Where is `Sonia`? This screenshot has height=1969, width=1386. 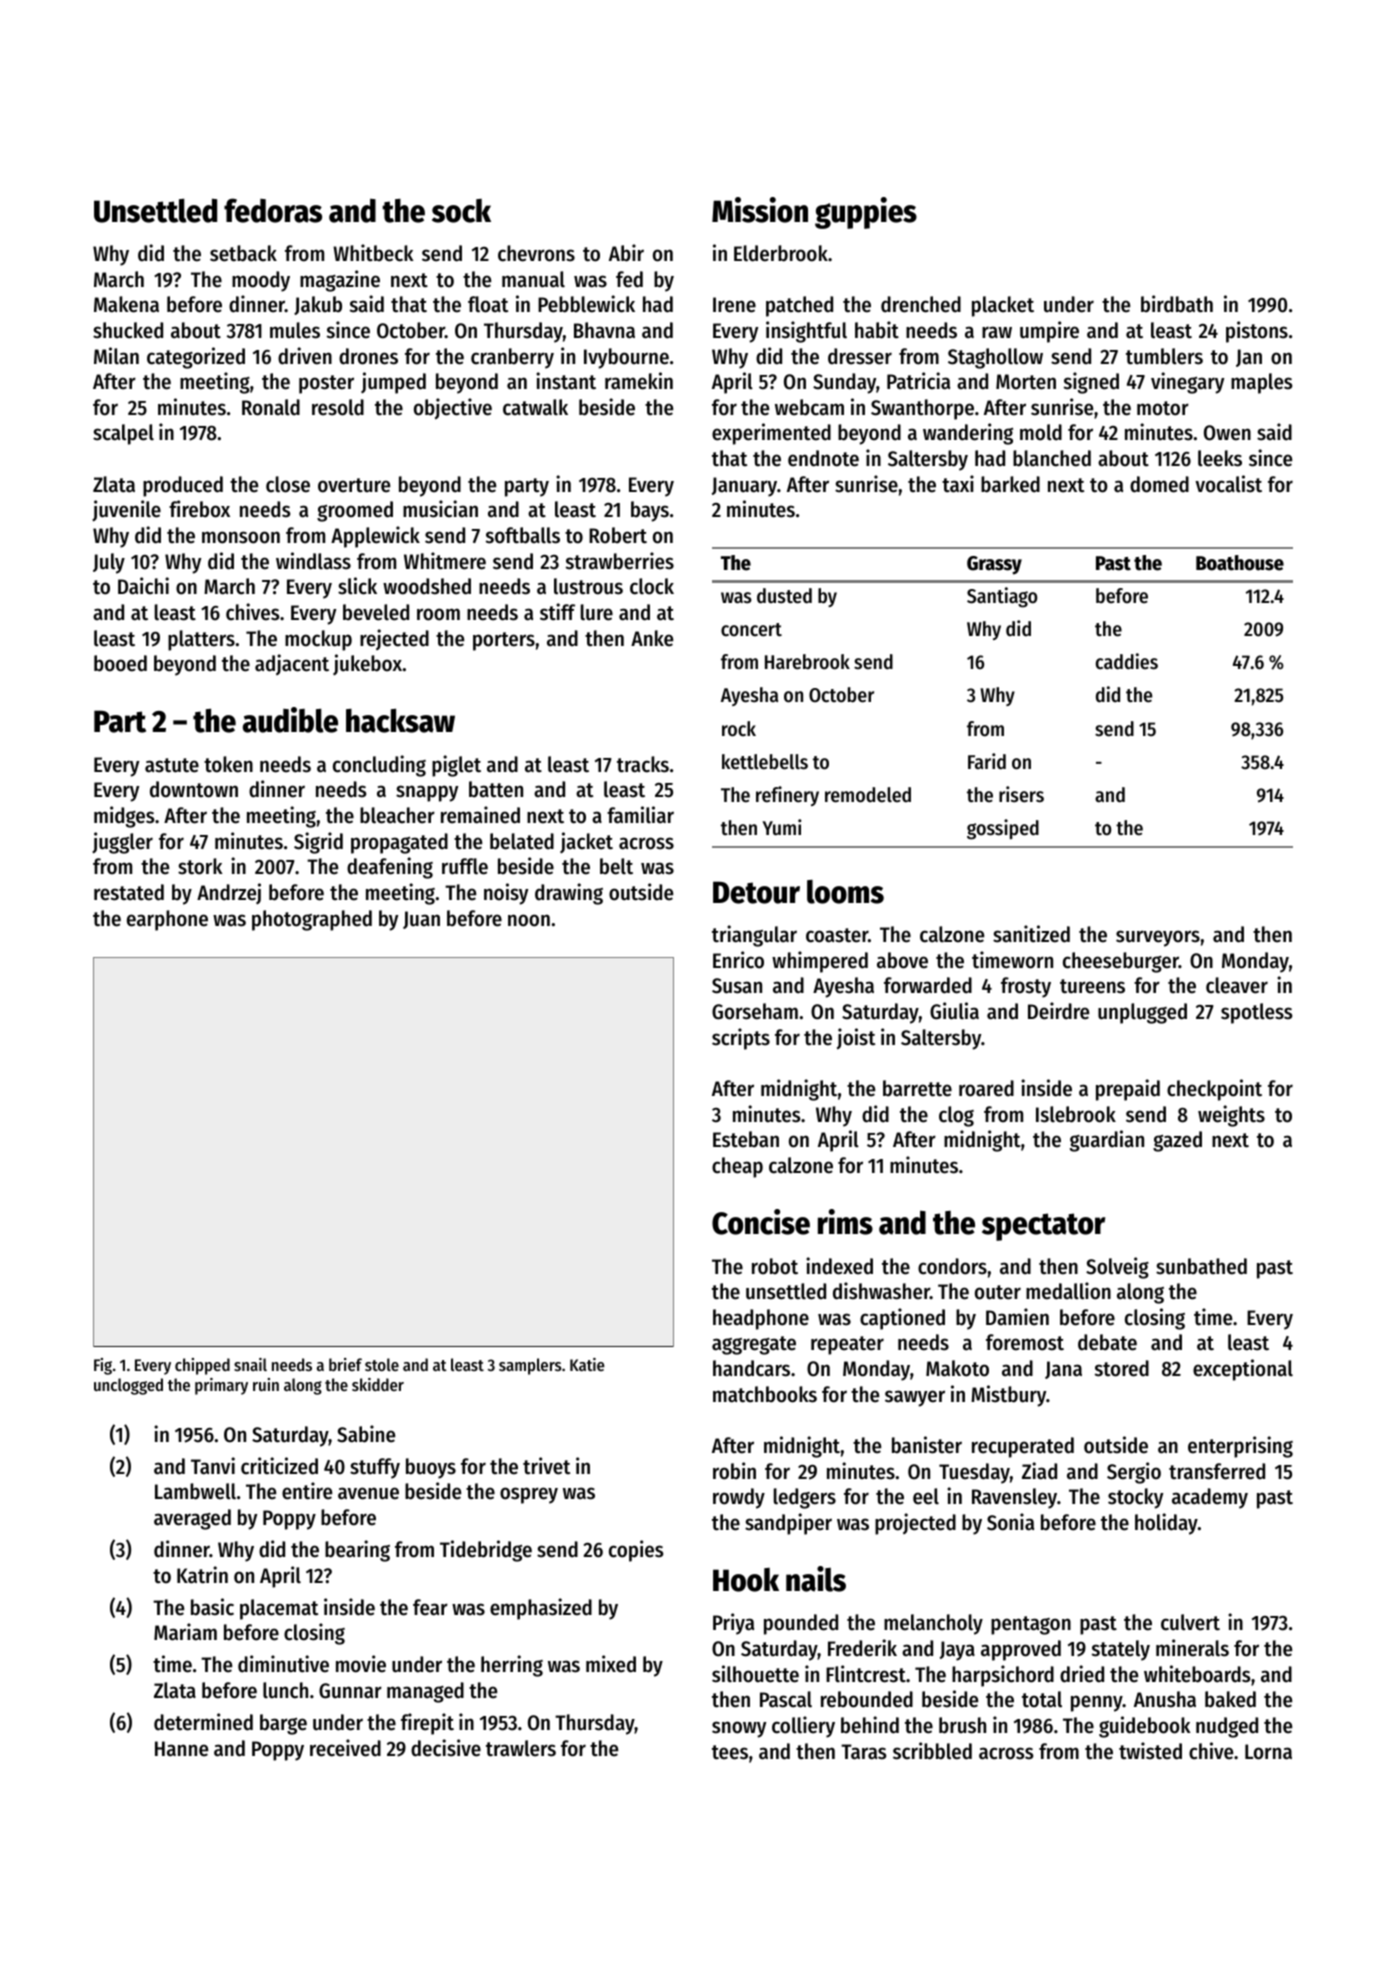
Sonia is located at coordinates (1010, 1522).
